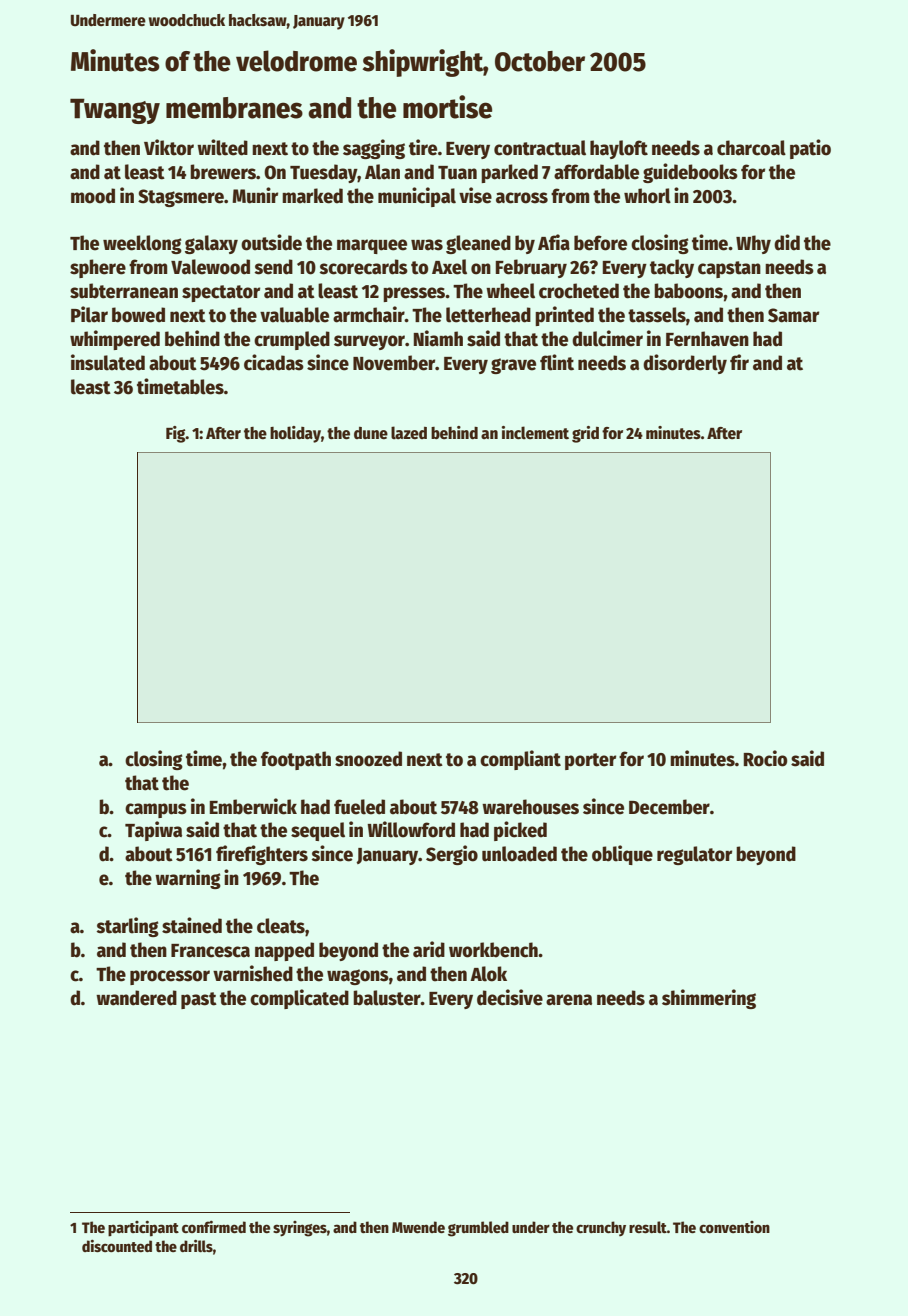 The height and width of the document is (1316, 908). I want to click on drills, so click(196, 1245).
